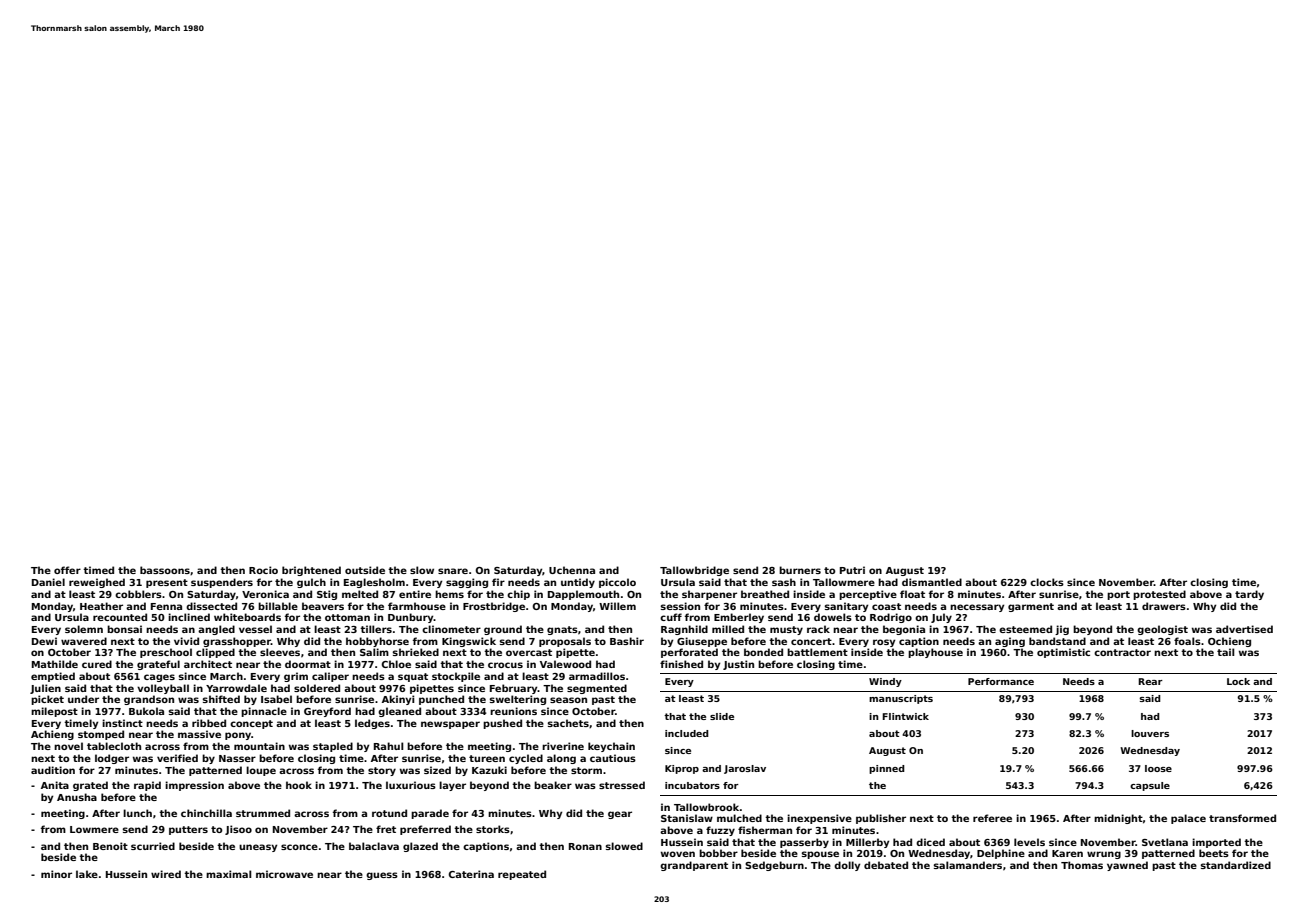 This screenshot has width=1308, height=924. Describe the element at coordinates (1010, 642) in the screenshot. I see `aging` at that location.
